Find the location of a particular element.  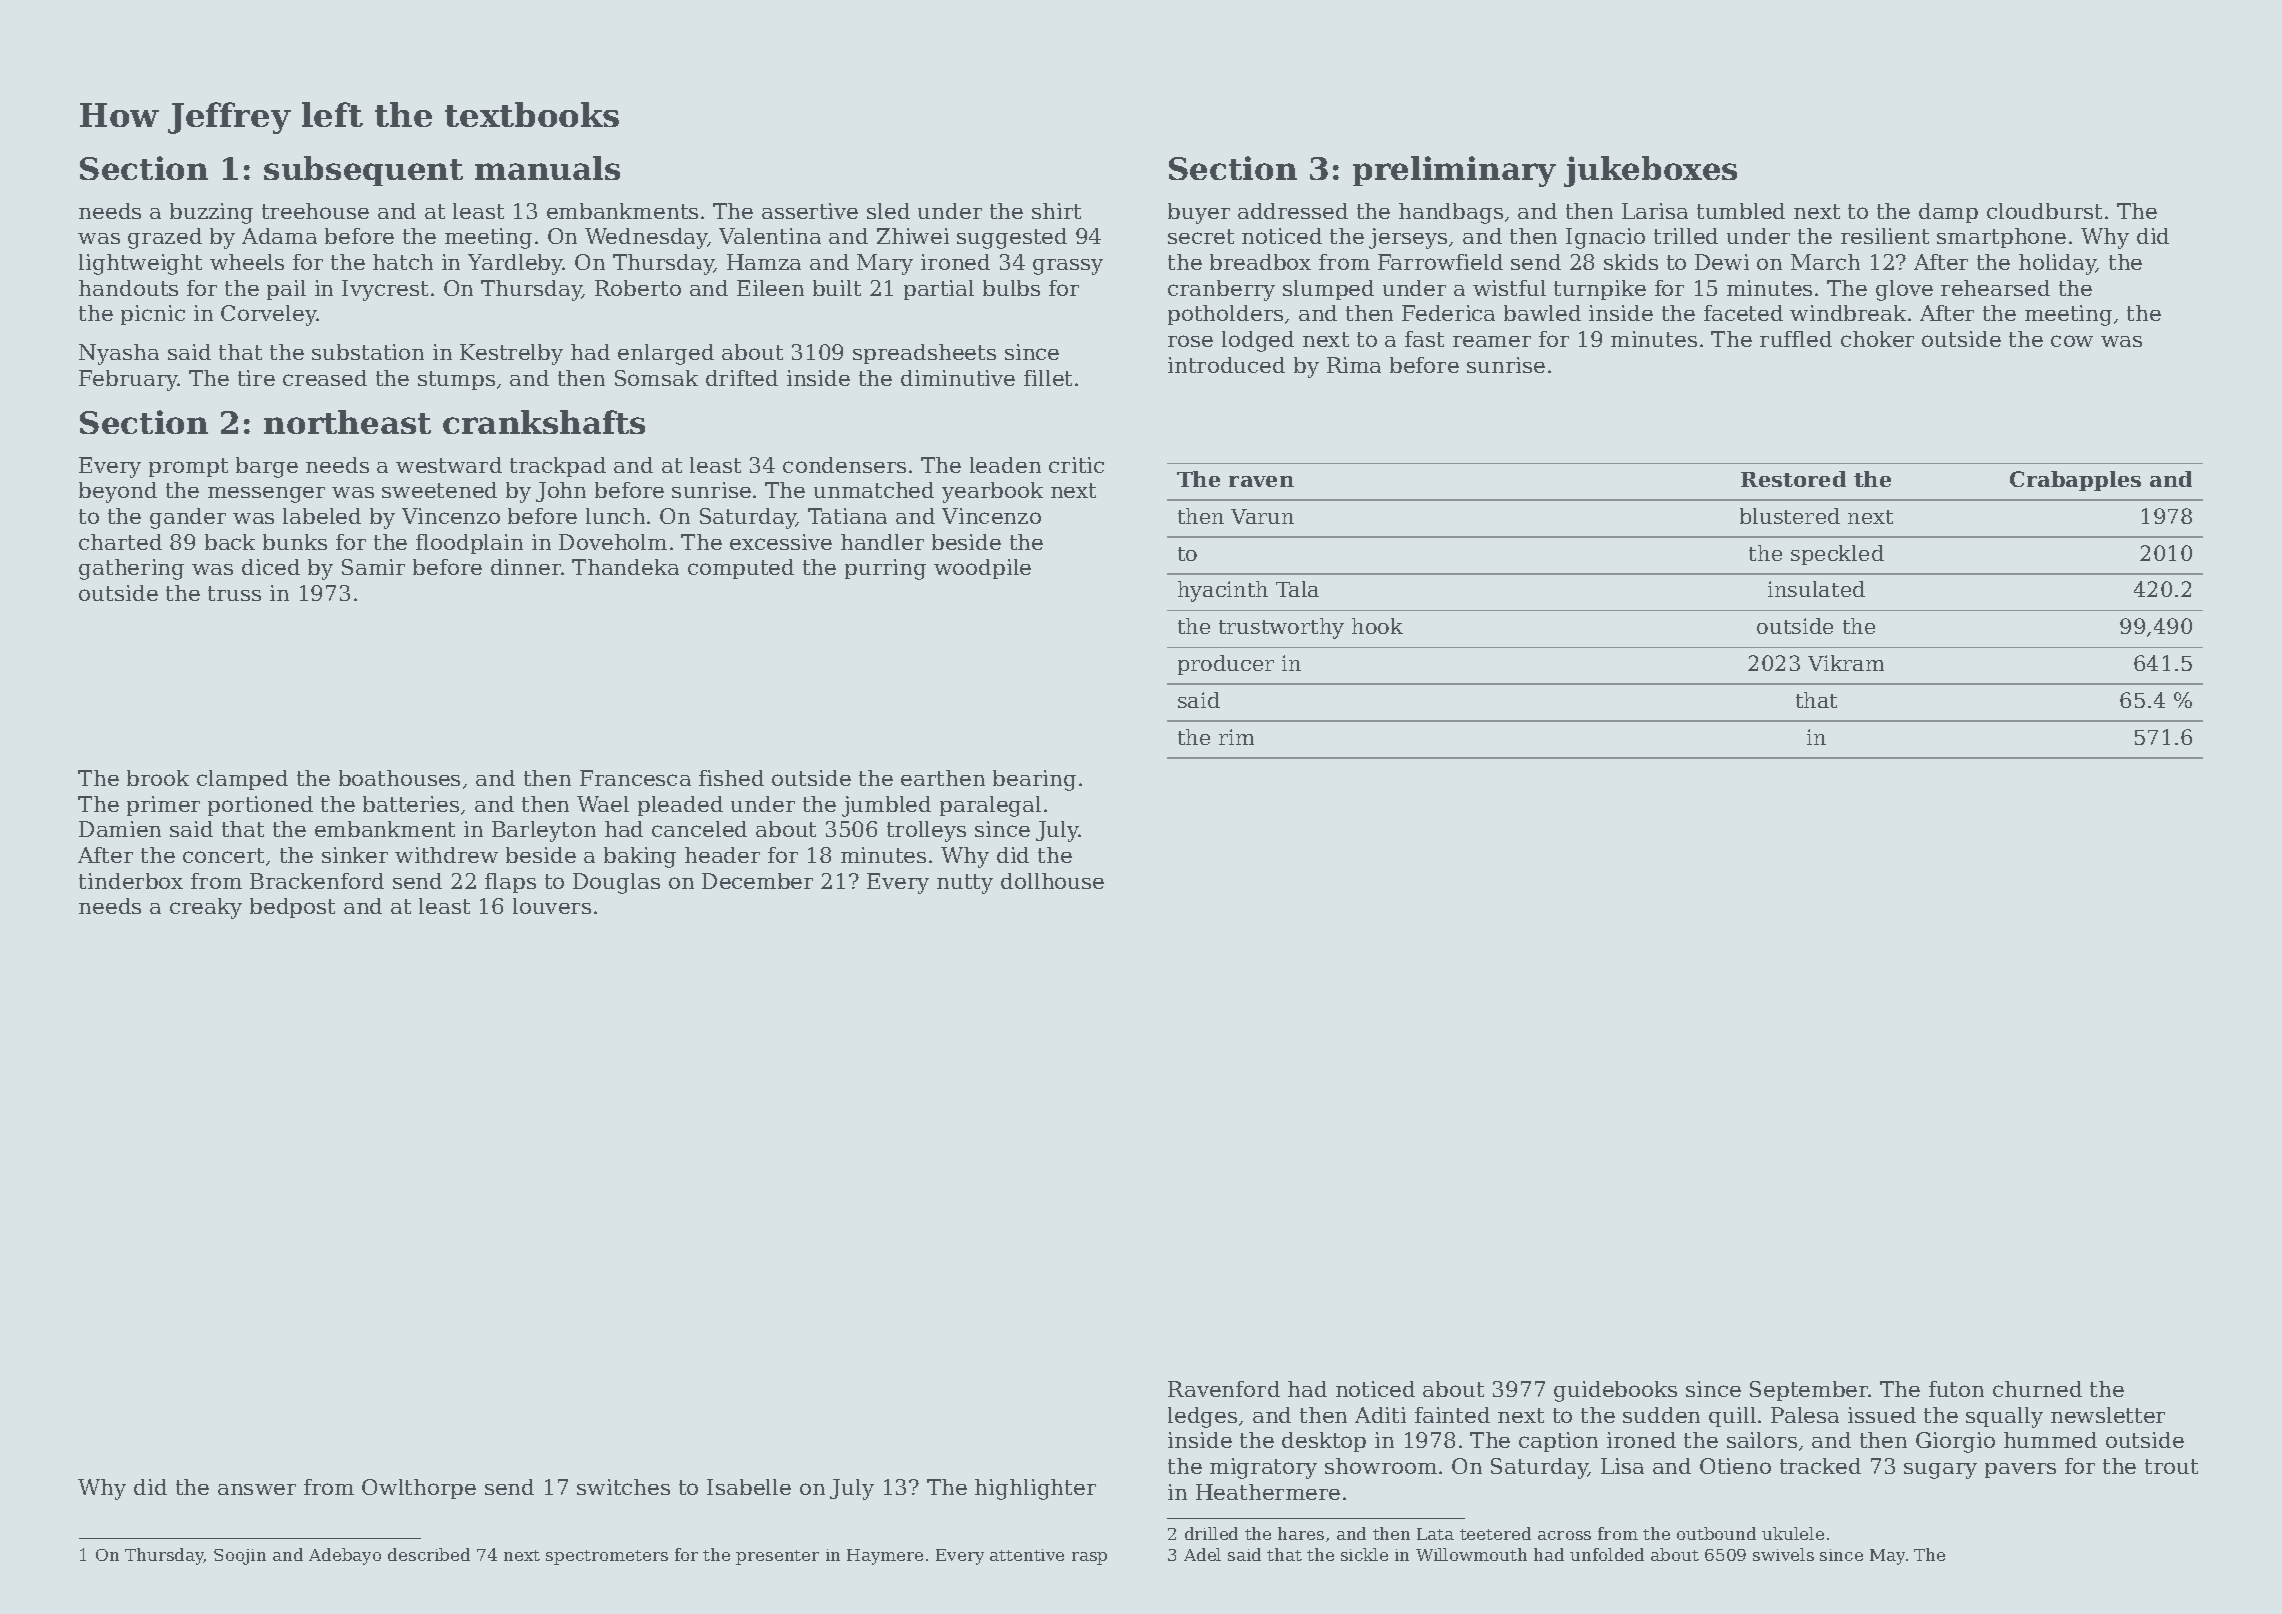

Lata is located at coordinates (1435, 1534).
